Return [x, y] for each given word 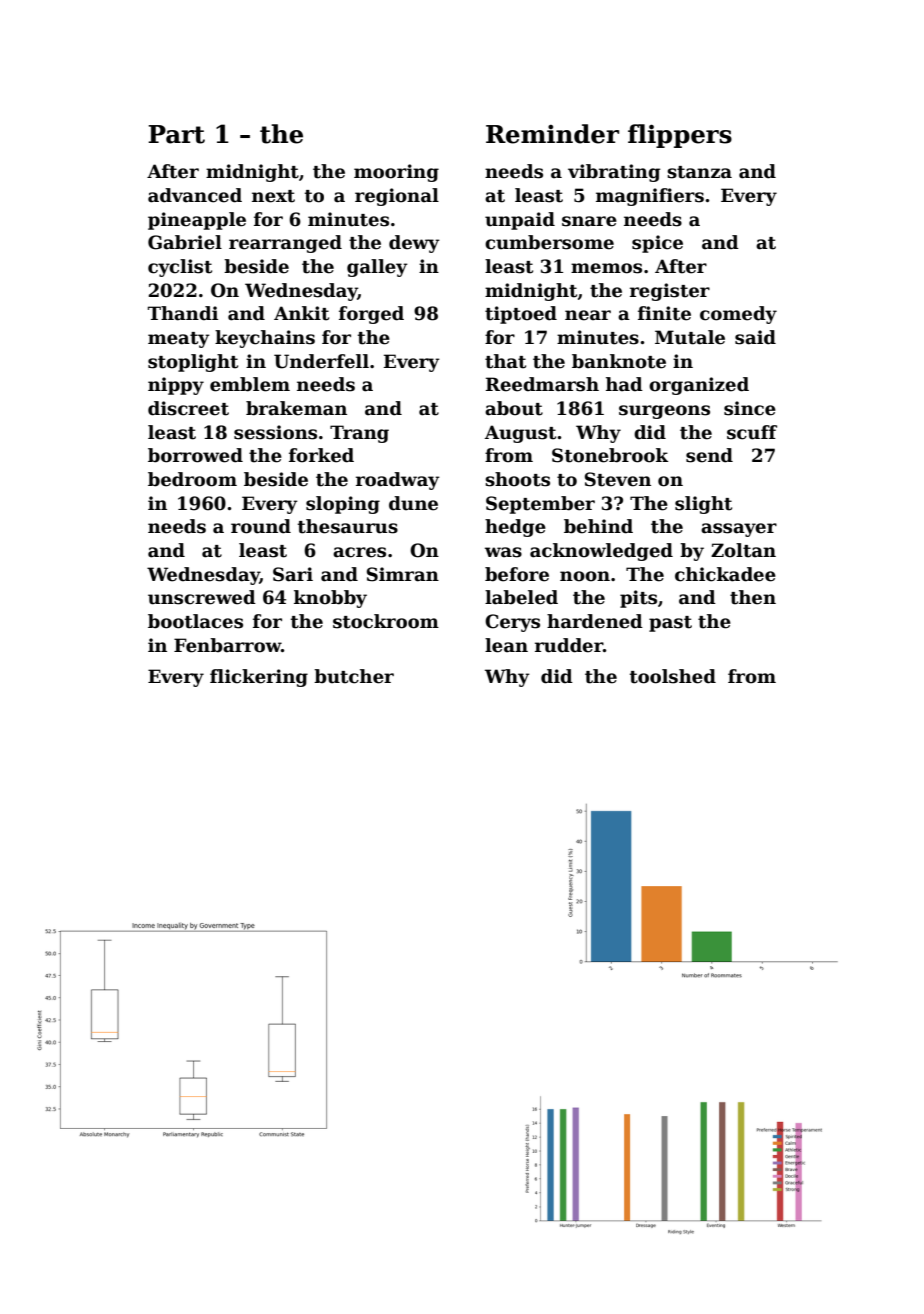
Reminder [552, 134]
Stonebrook [610, 455]
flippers [680, 136]
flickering [259, 678]
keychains [265, 339]
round [261, 526]
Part [176, 134]
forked [321, 455]
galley [377, 268]
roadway [398, 481]
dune [413, 503]
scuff [752, 432]
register [670, 292]
